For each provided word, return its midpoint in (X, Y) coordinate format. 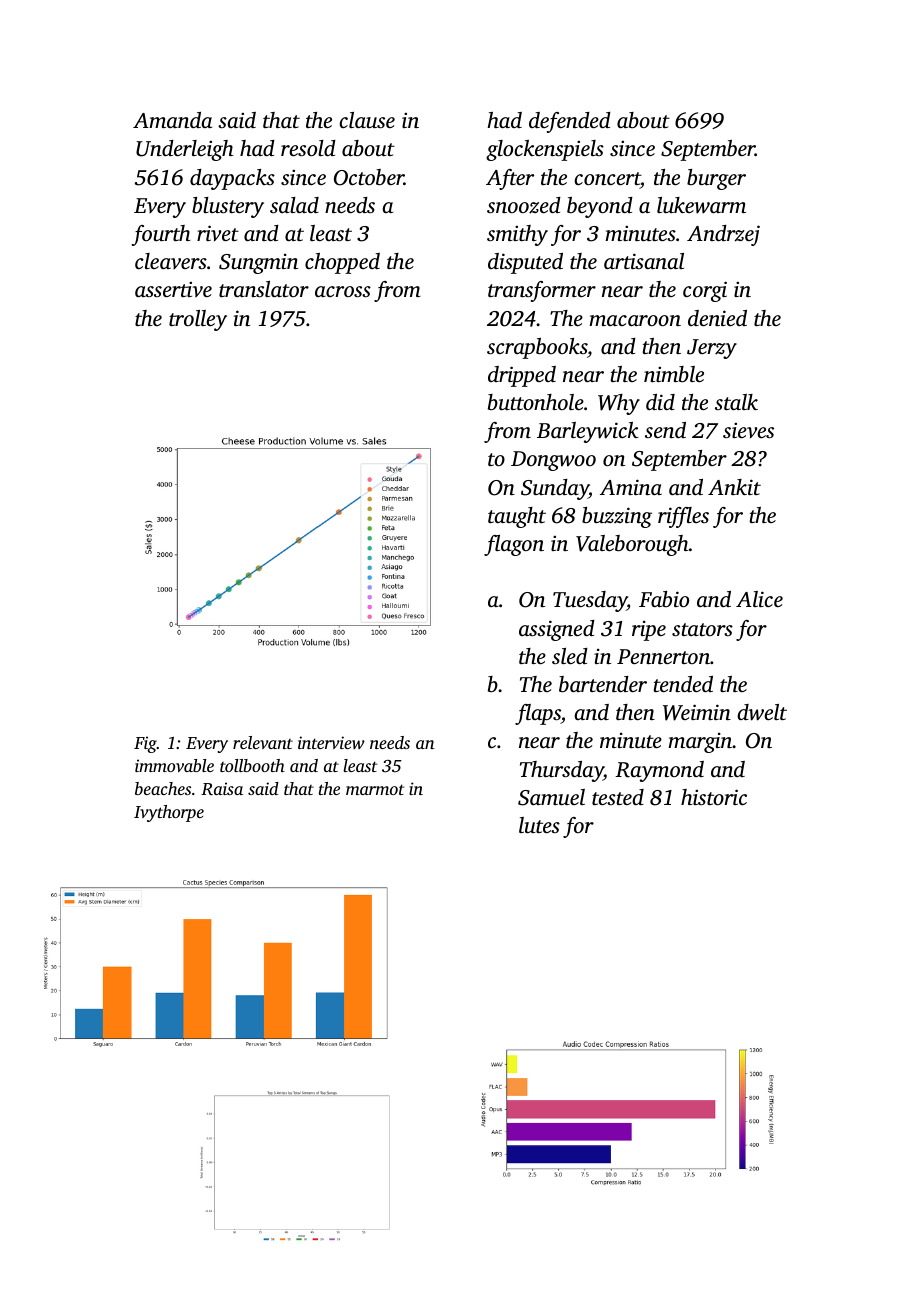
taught (517, 517)
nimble (674, 374)
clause (367, 120)
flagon (514, 545)
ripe (649, 631)
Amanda (172, 120)
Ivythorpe (169, 813)
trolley (198, 320)
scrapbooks (537, 348)
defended (570, 122)
